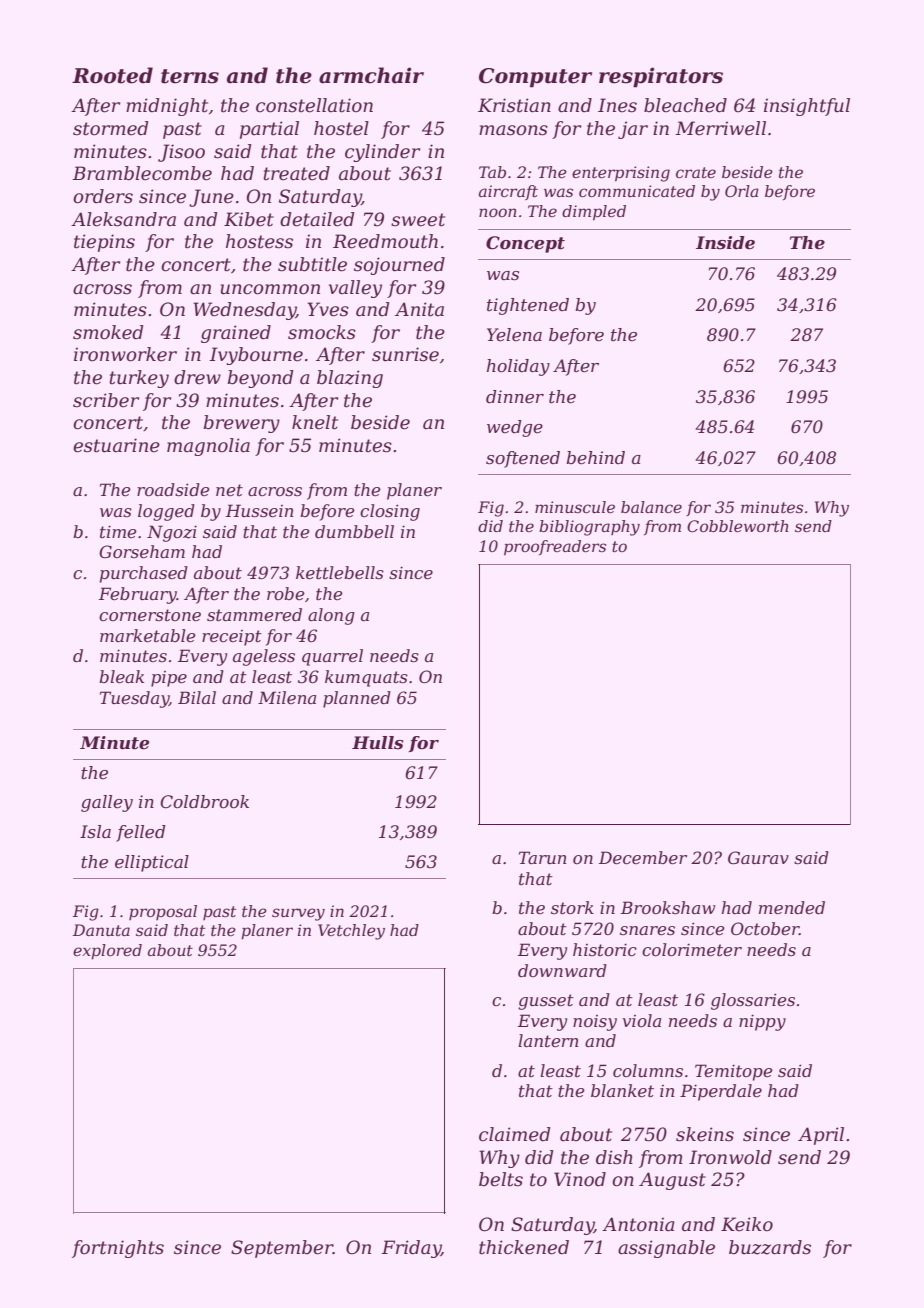 This document has height=1308, width=924. Describe the element at coordinates (725, 243) in the document. I see `Inside` at that location.
